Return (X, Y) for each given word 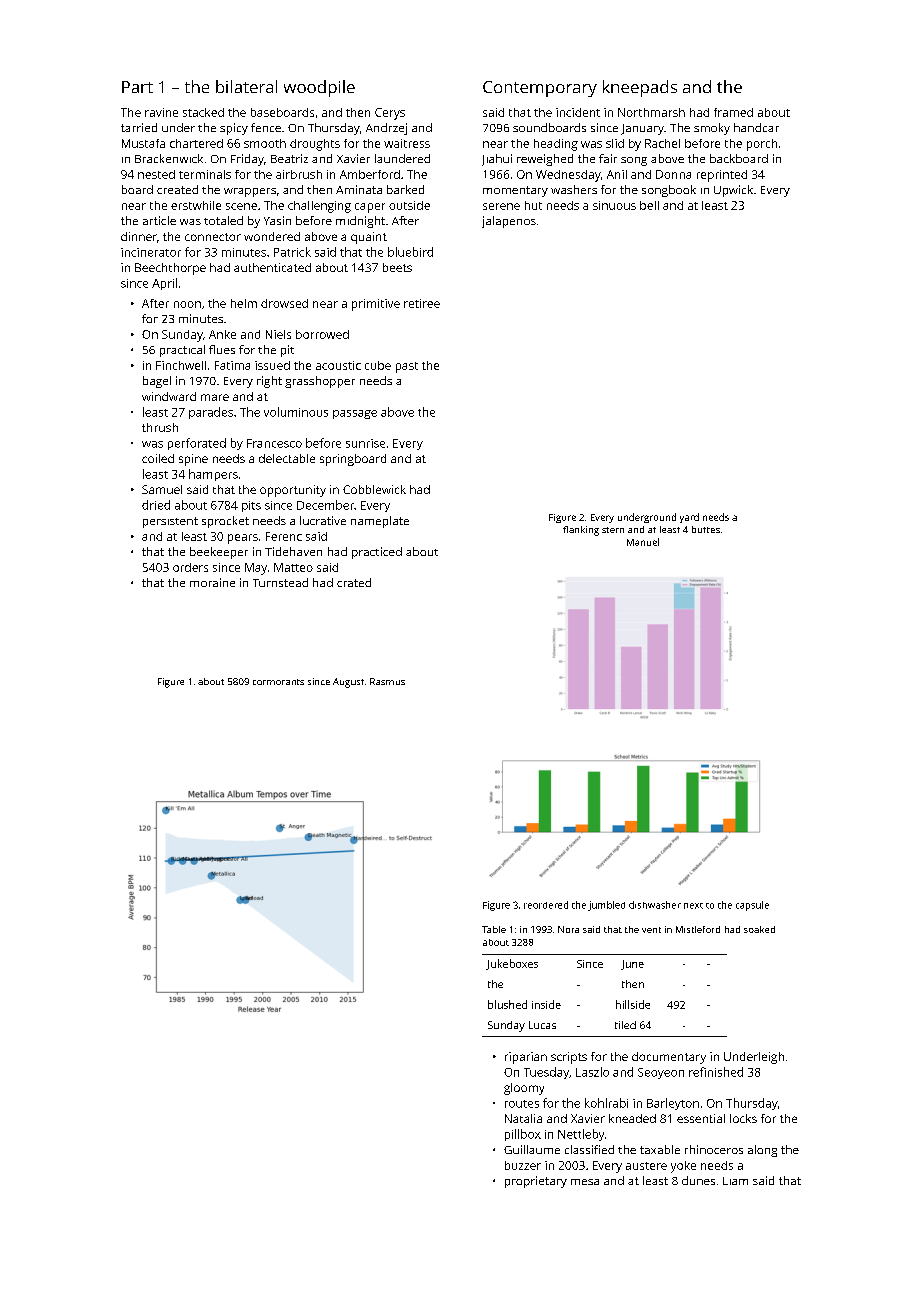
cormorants (278, 682)
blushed (507, 1004)
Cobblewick (374, 489)
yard (689, 518)
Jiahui (497, 160)
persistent (170, 522)
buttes (706, 529)
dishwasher (655, 905)
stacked (203, 112)
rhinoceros (714, 1149)
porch (762, 145)
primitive (376, 305)
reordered (546, 905)
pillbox (523, 1135)
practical (182, 351)
